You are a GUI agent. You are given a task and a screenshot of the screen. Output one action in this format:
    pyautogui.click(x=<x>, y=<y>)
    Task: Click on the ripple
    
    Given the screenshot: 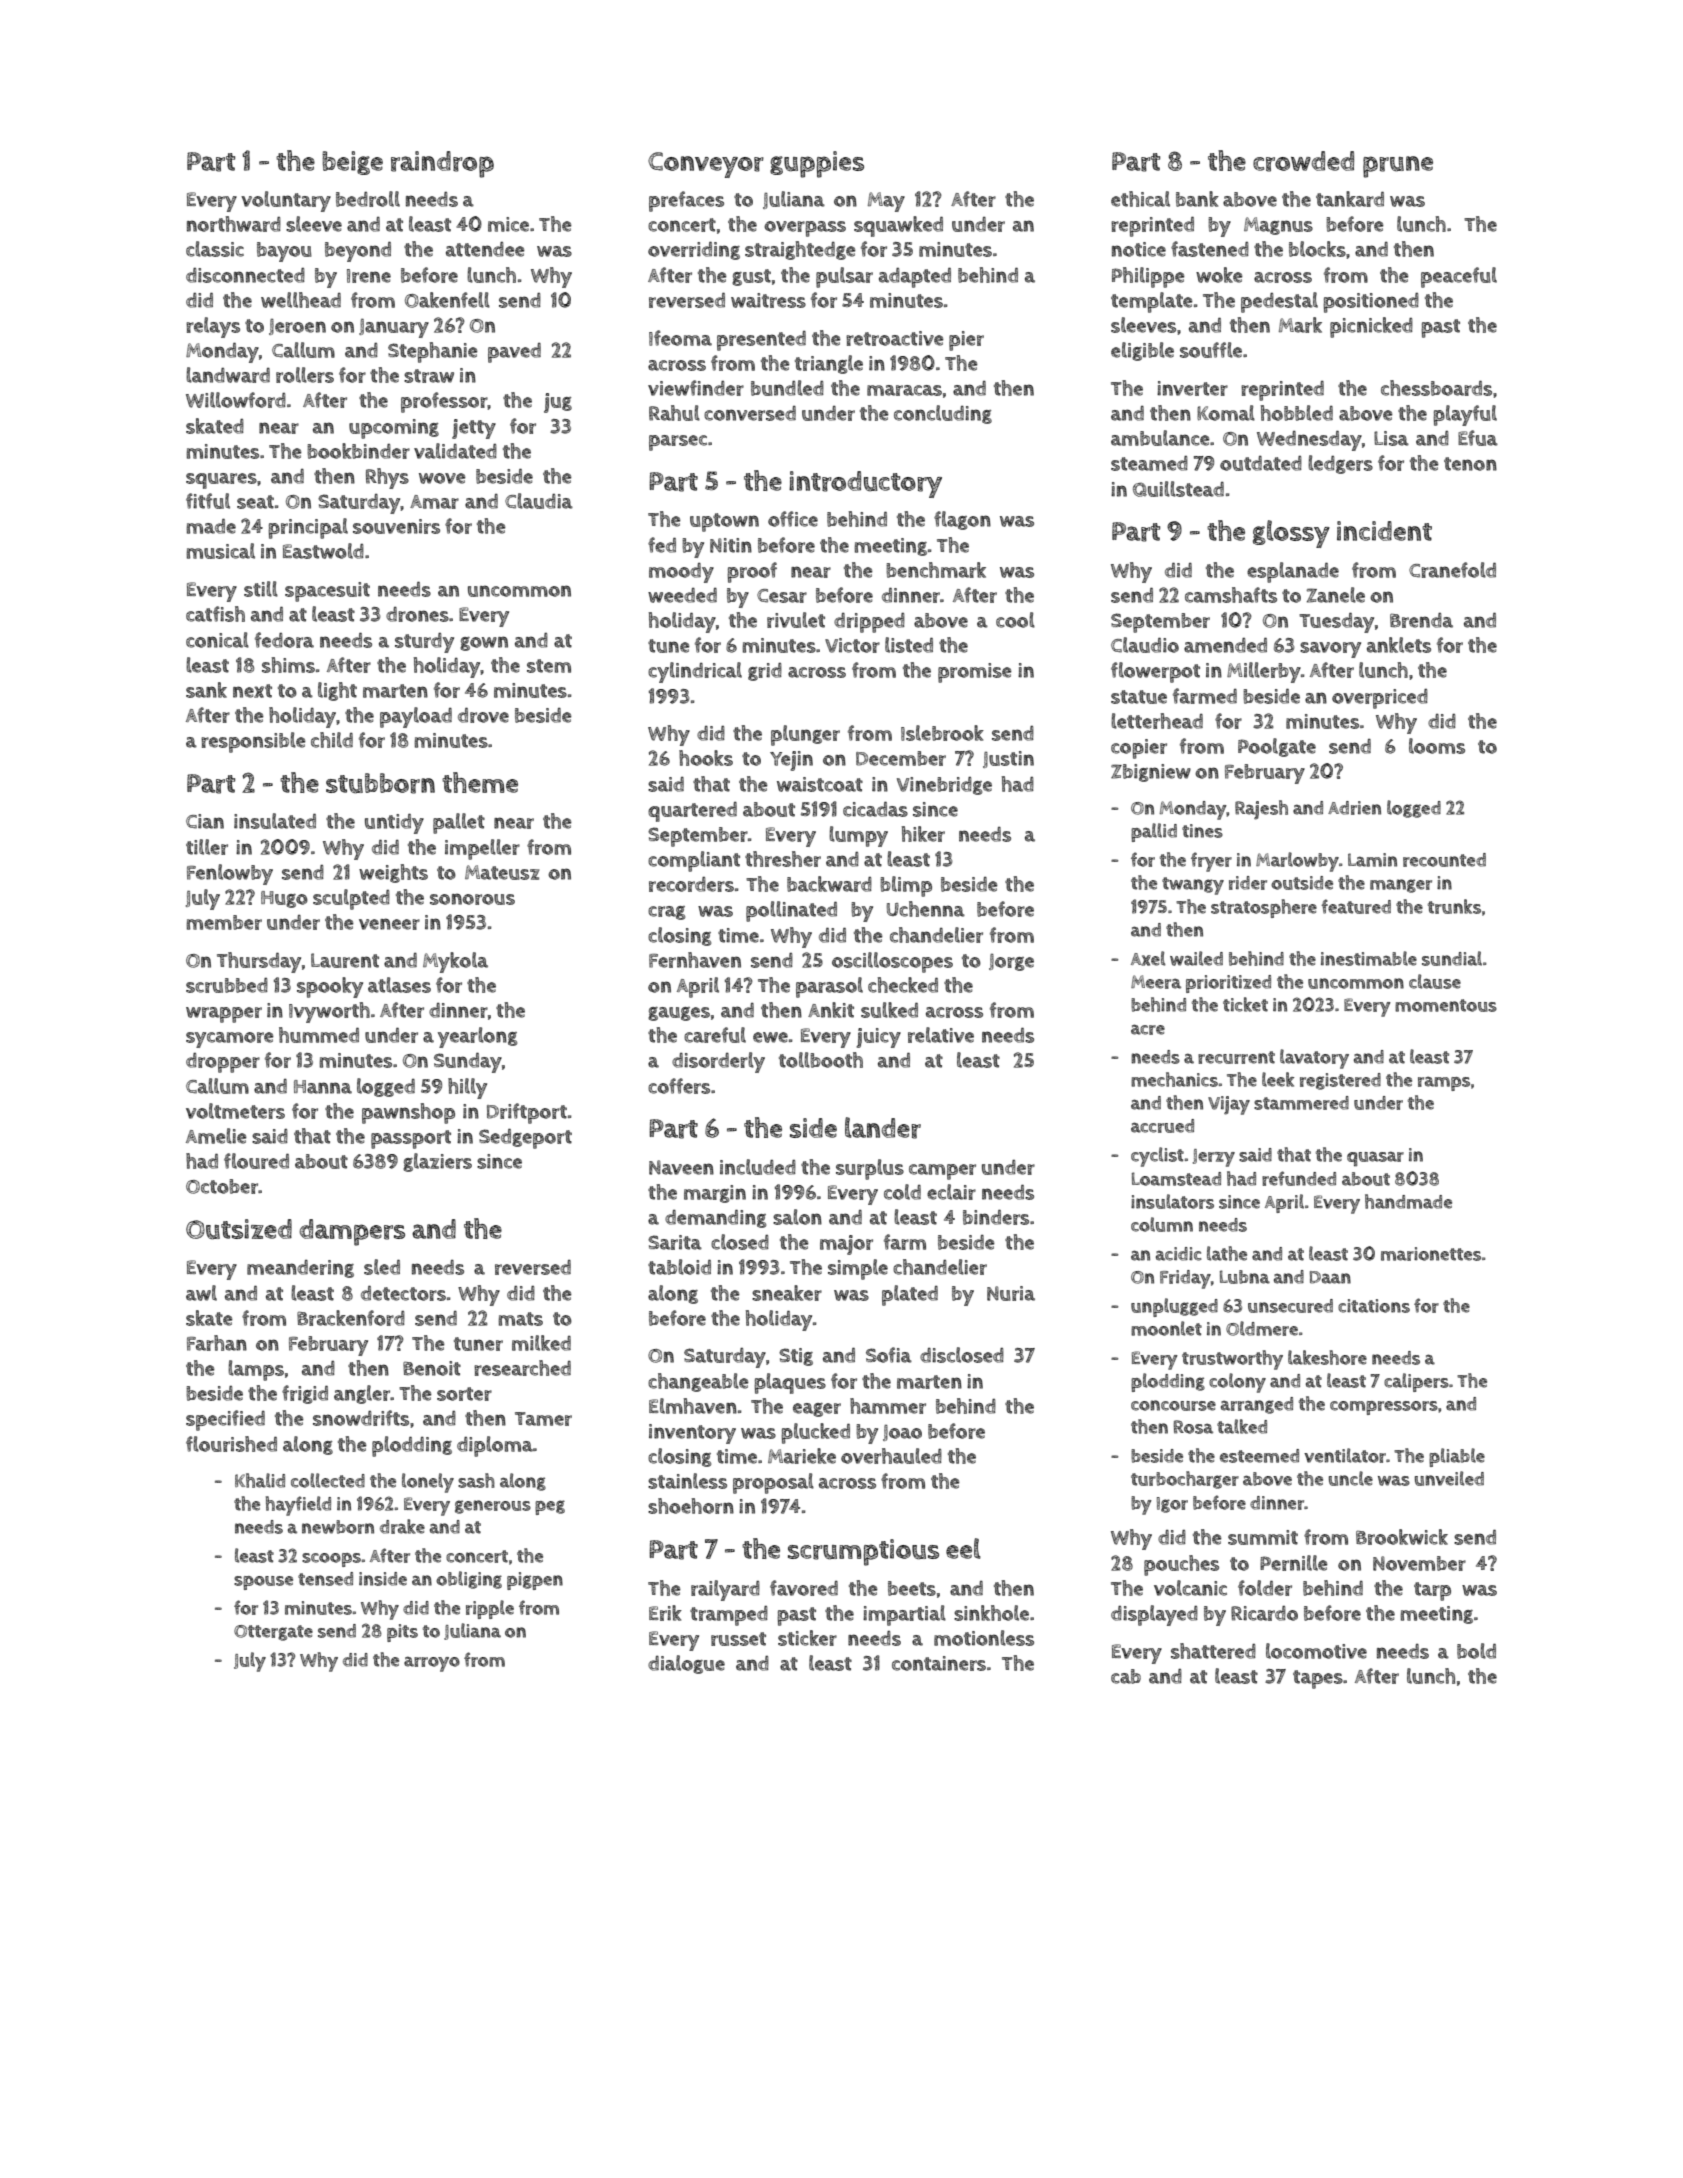 What is the action you would take?
    pyautogui.click(x=490, y=1609)
